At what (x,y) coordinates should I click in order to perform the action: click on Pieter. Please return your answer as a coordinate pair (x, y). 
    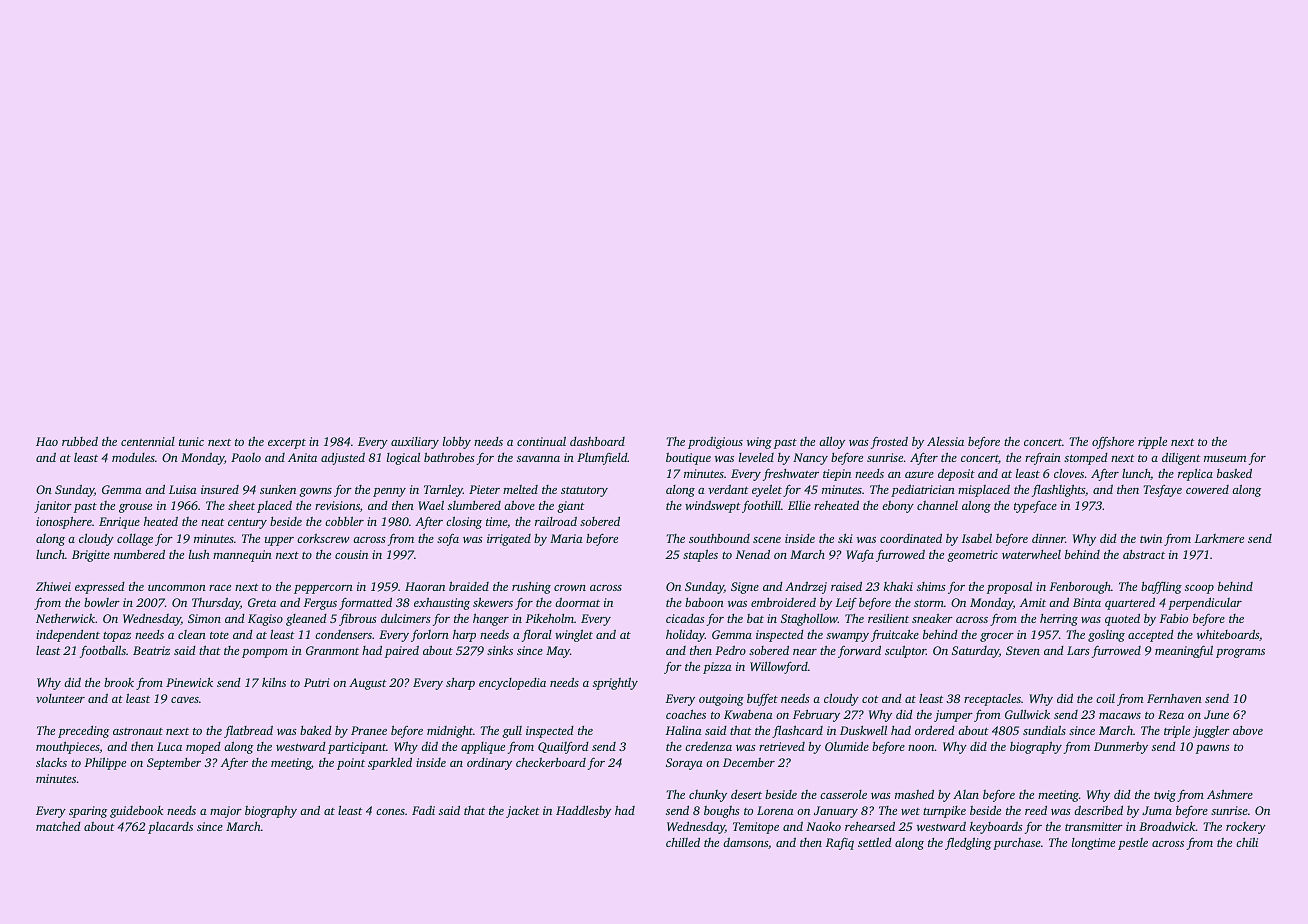
    Looking at the image, I should click on (484, 489).
